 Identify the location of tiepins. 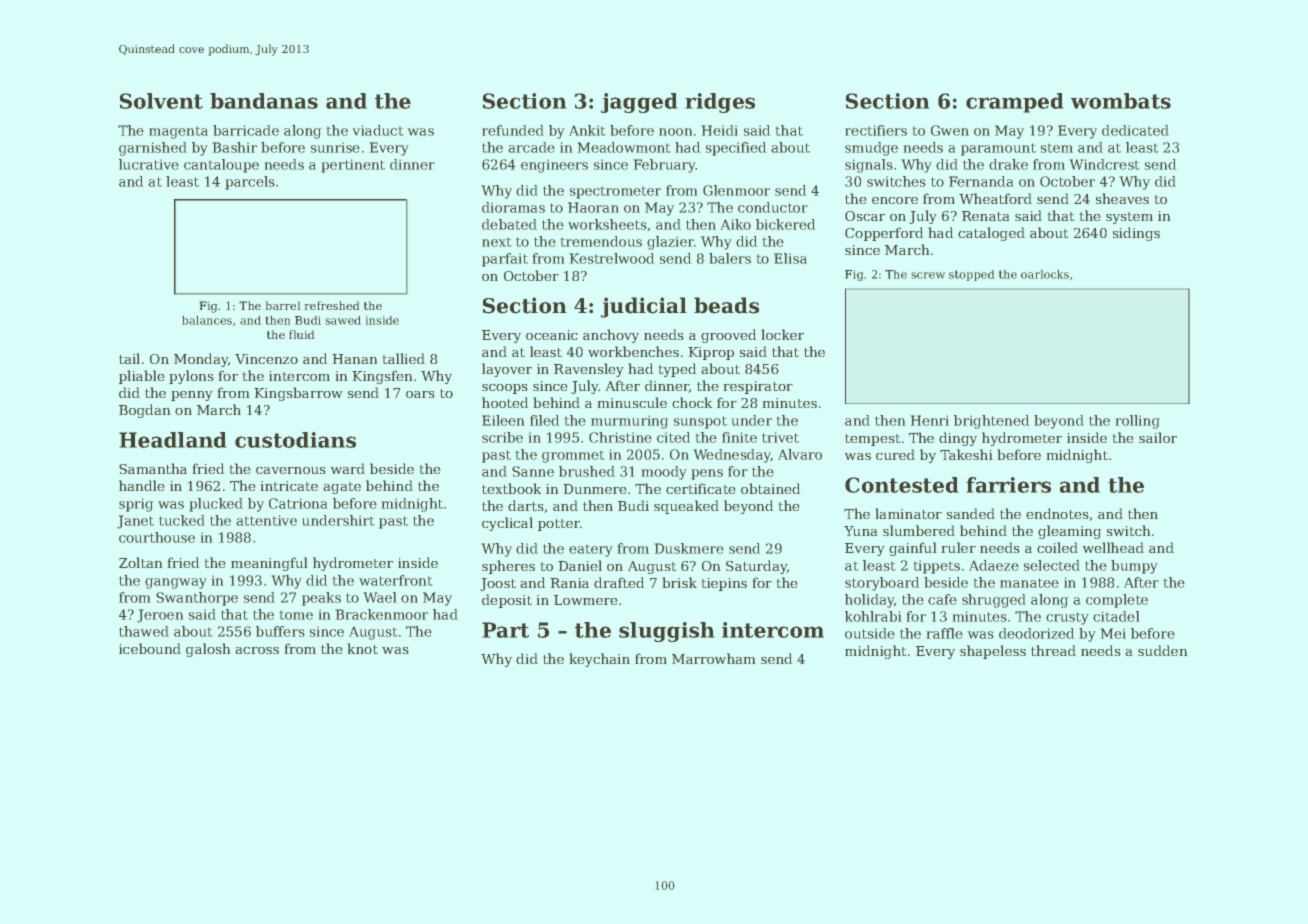
(724, 584).
